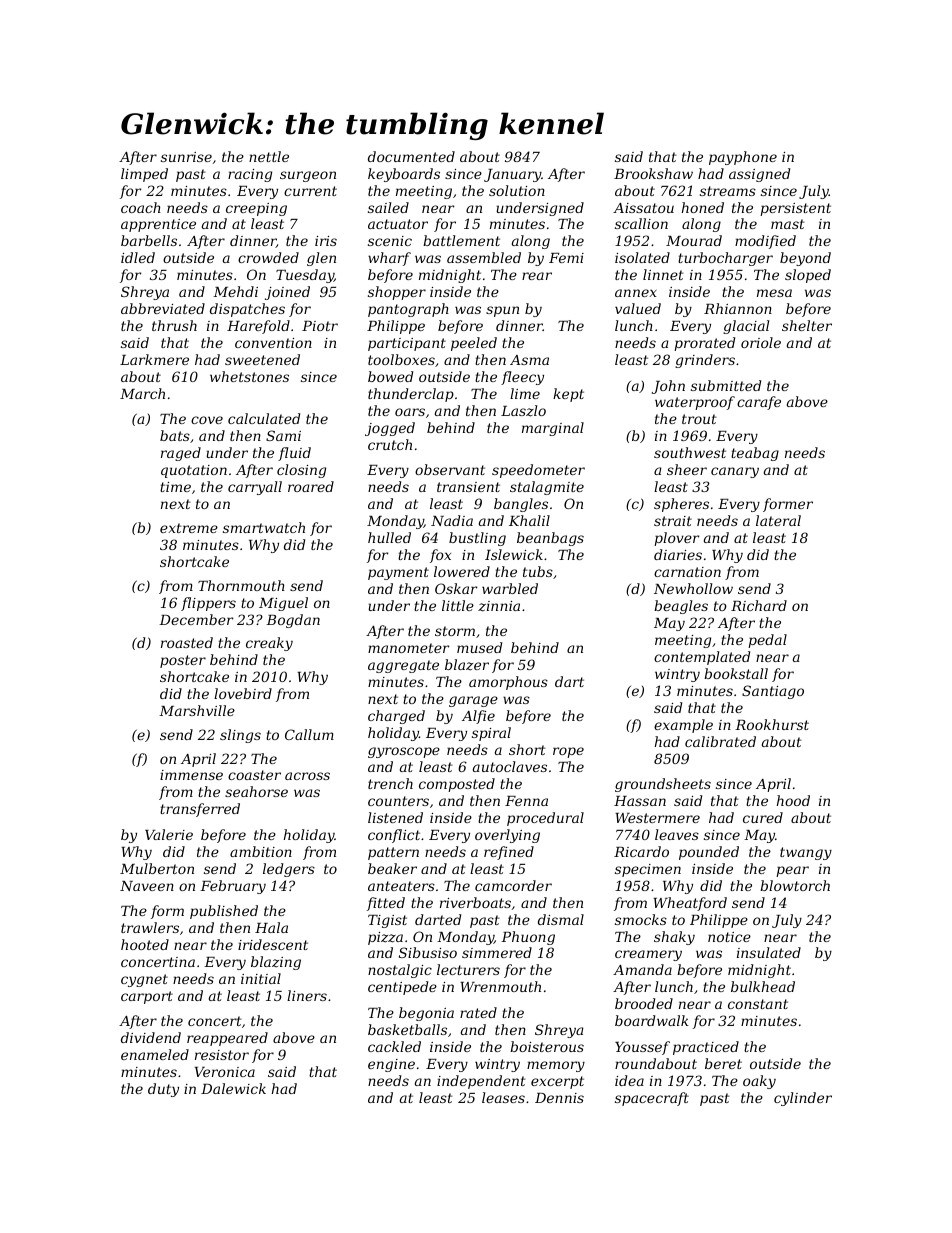 The width and height of the screenshot is (952, 1233). I want to click on gyroscope, so click(404, 752).
